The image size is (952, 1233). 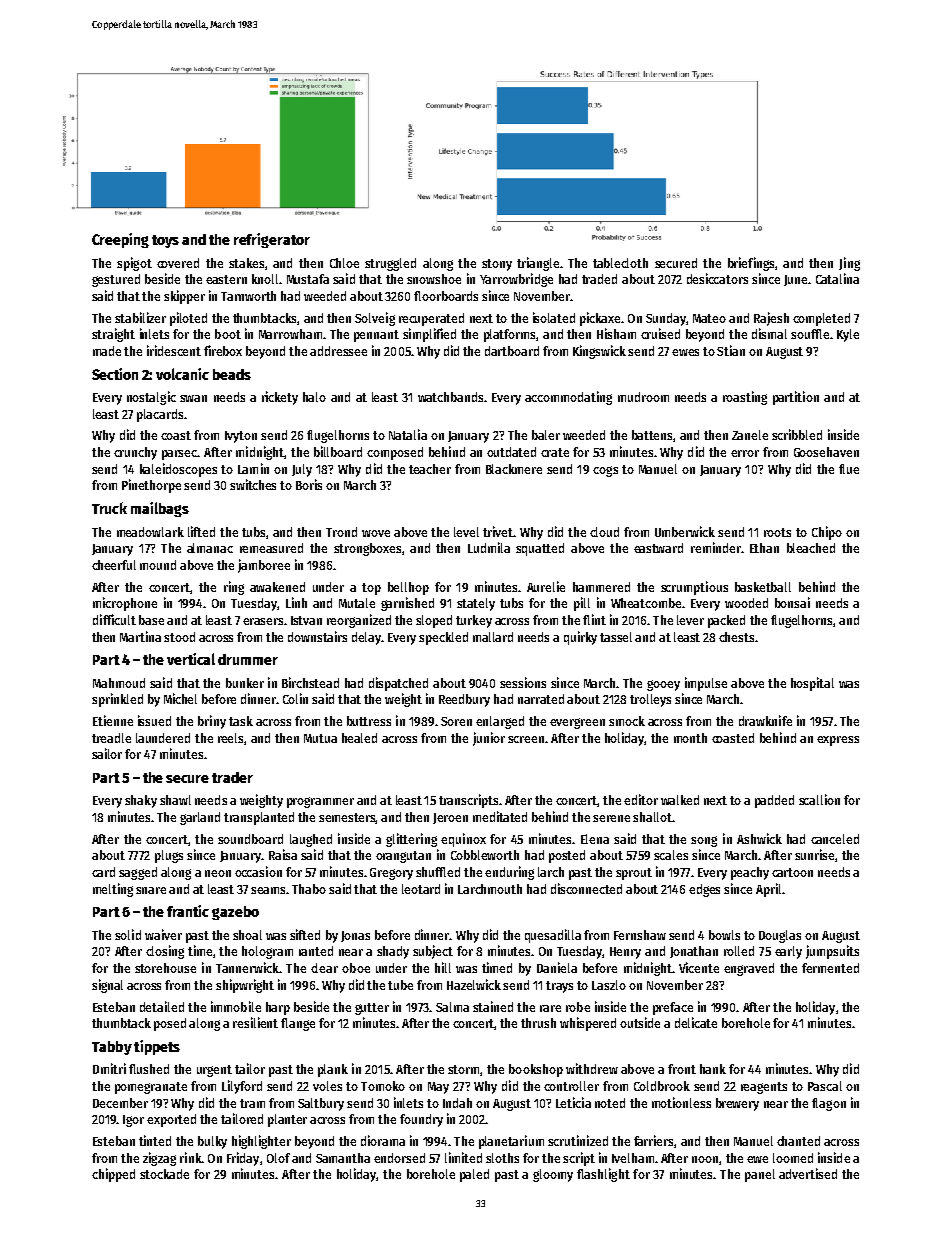 What do you see at coordinates (568, 398) in the screenshot?
I see `accommodating` at bounding box center [568, 398].
